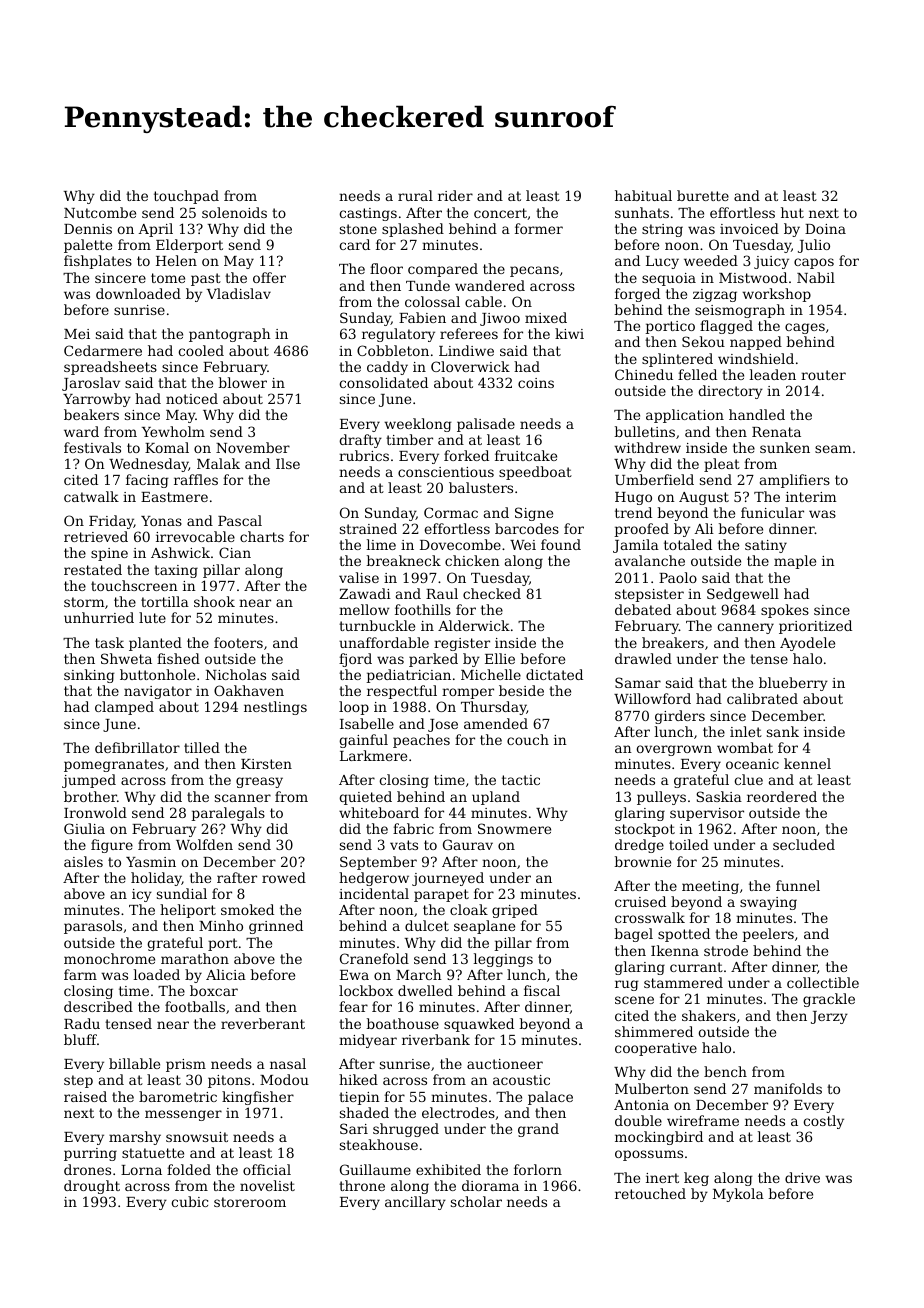 Image resolution: width=924 pixels, height=1308 pixels. What do you see at coordinates (377, 625) in the page?
I see `turnbuckle` at bounding box center [377, 625].
